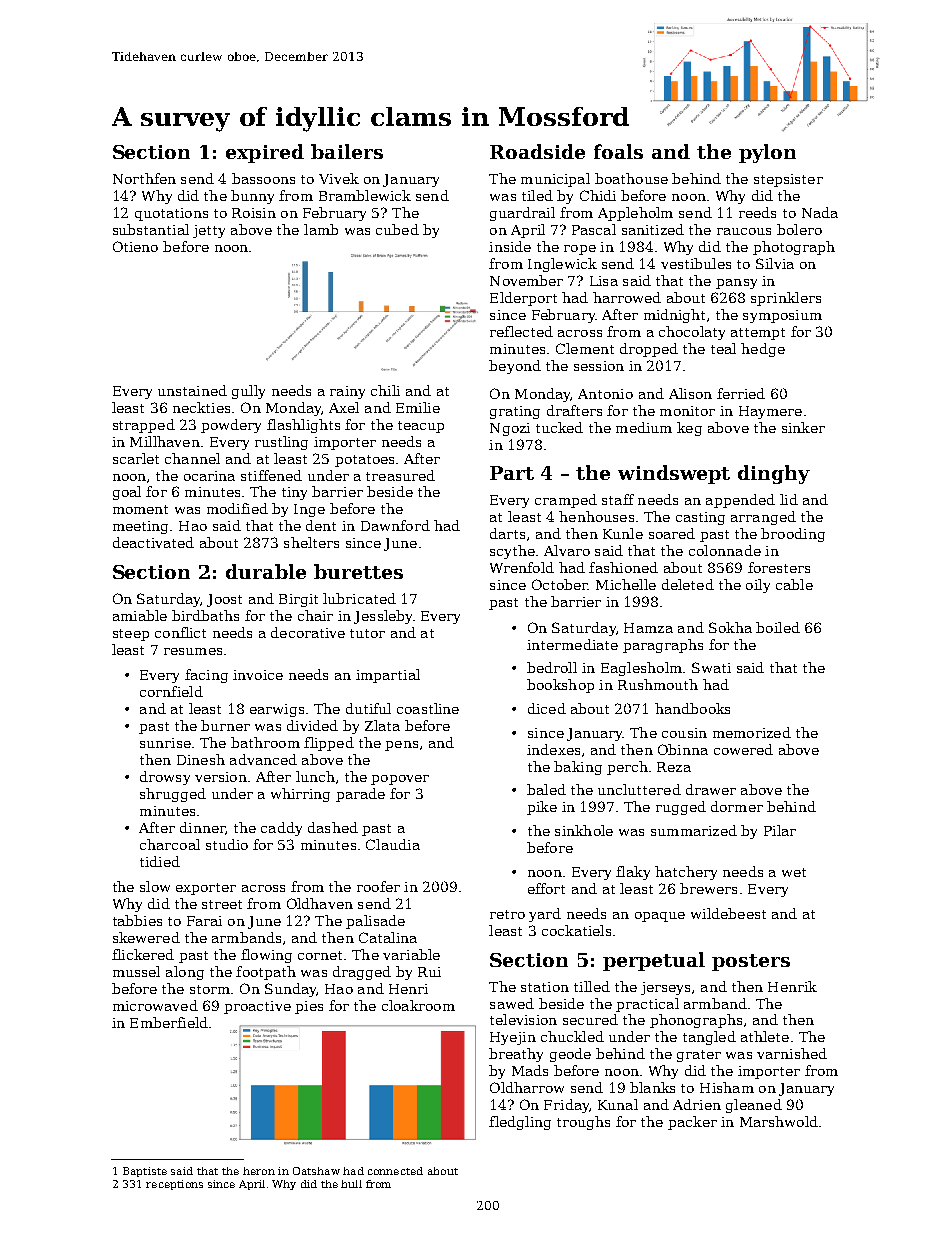 This image has height=1233, width=952. What do you see at coordinates (523, 299) in the image?
I see `Elderport` at bounding box center [523, 299].
